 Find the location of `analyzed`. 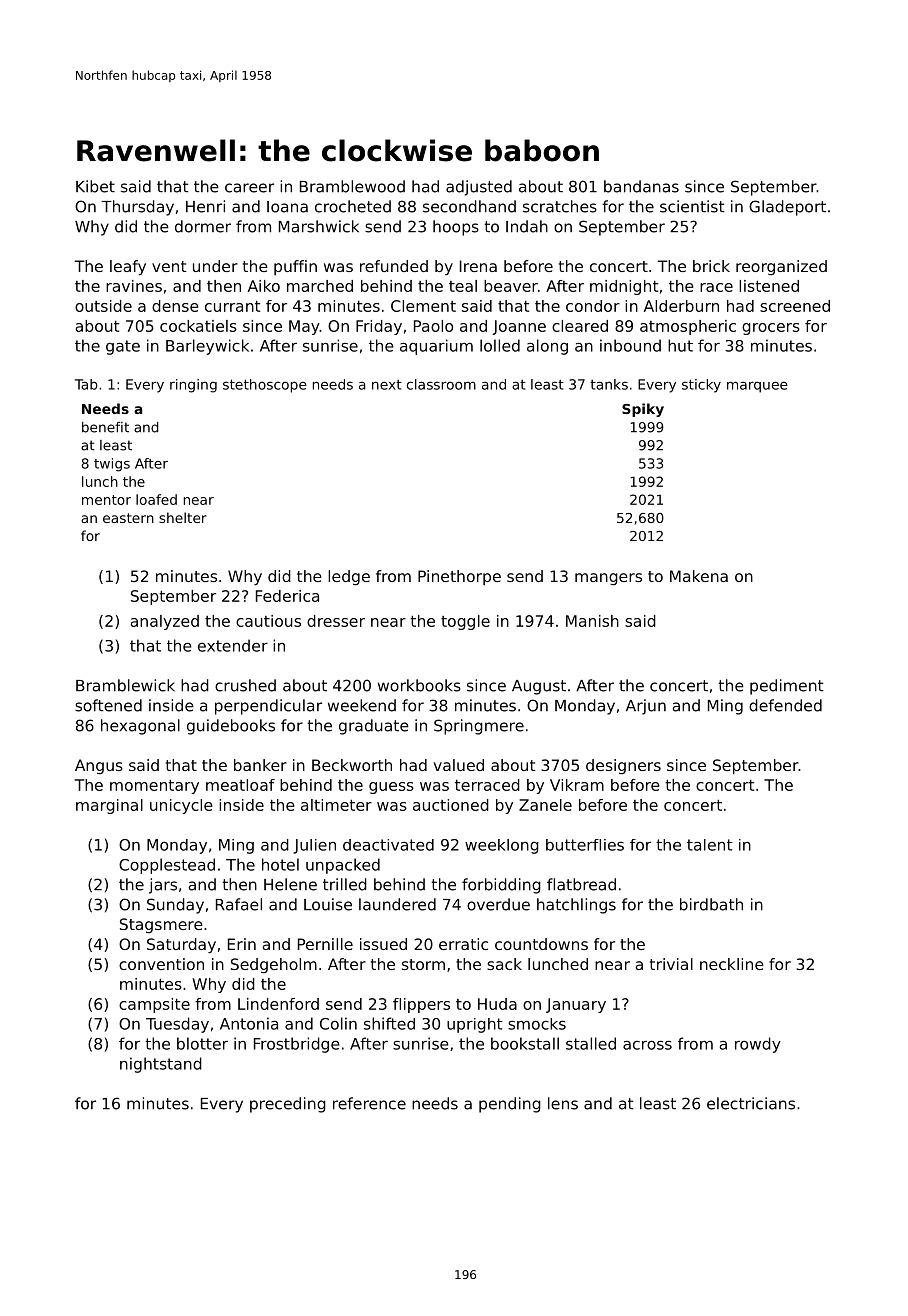

analyzed is located at coordinates (164, 622).
